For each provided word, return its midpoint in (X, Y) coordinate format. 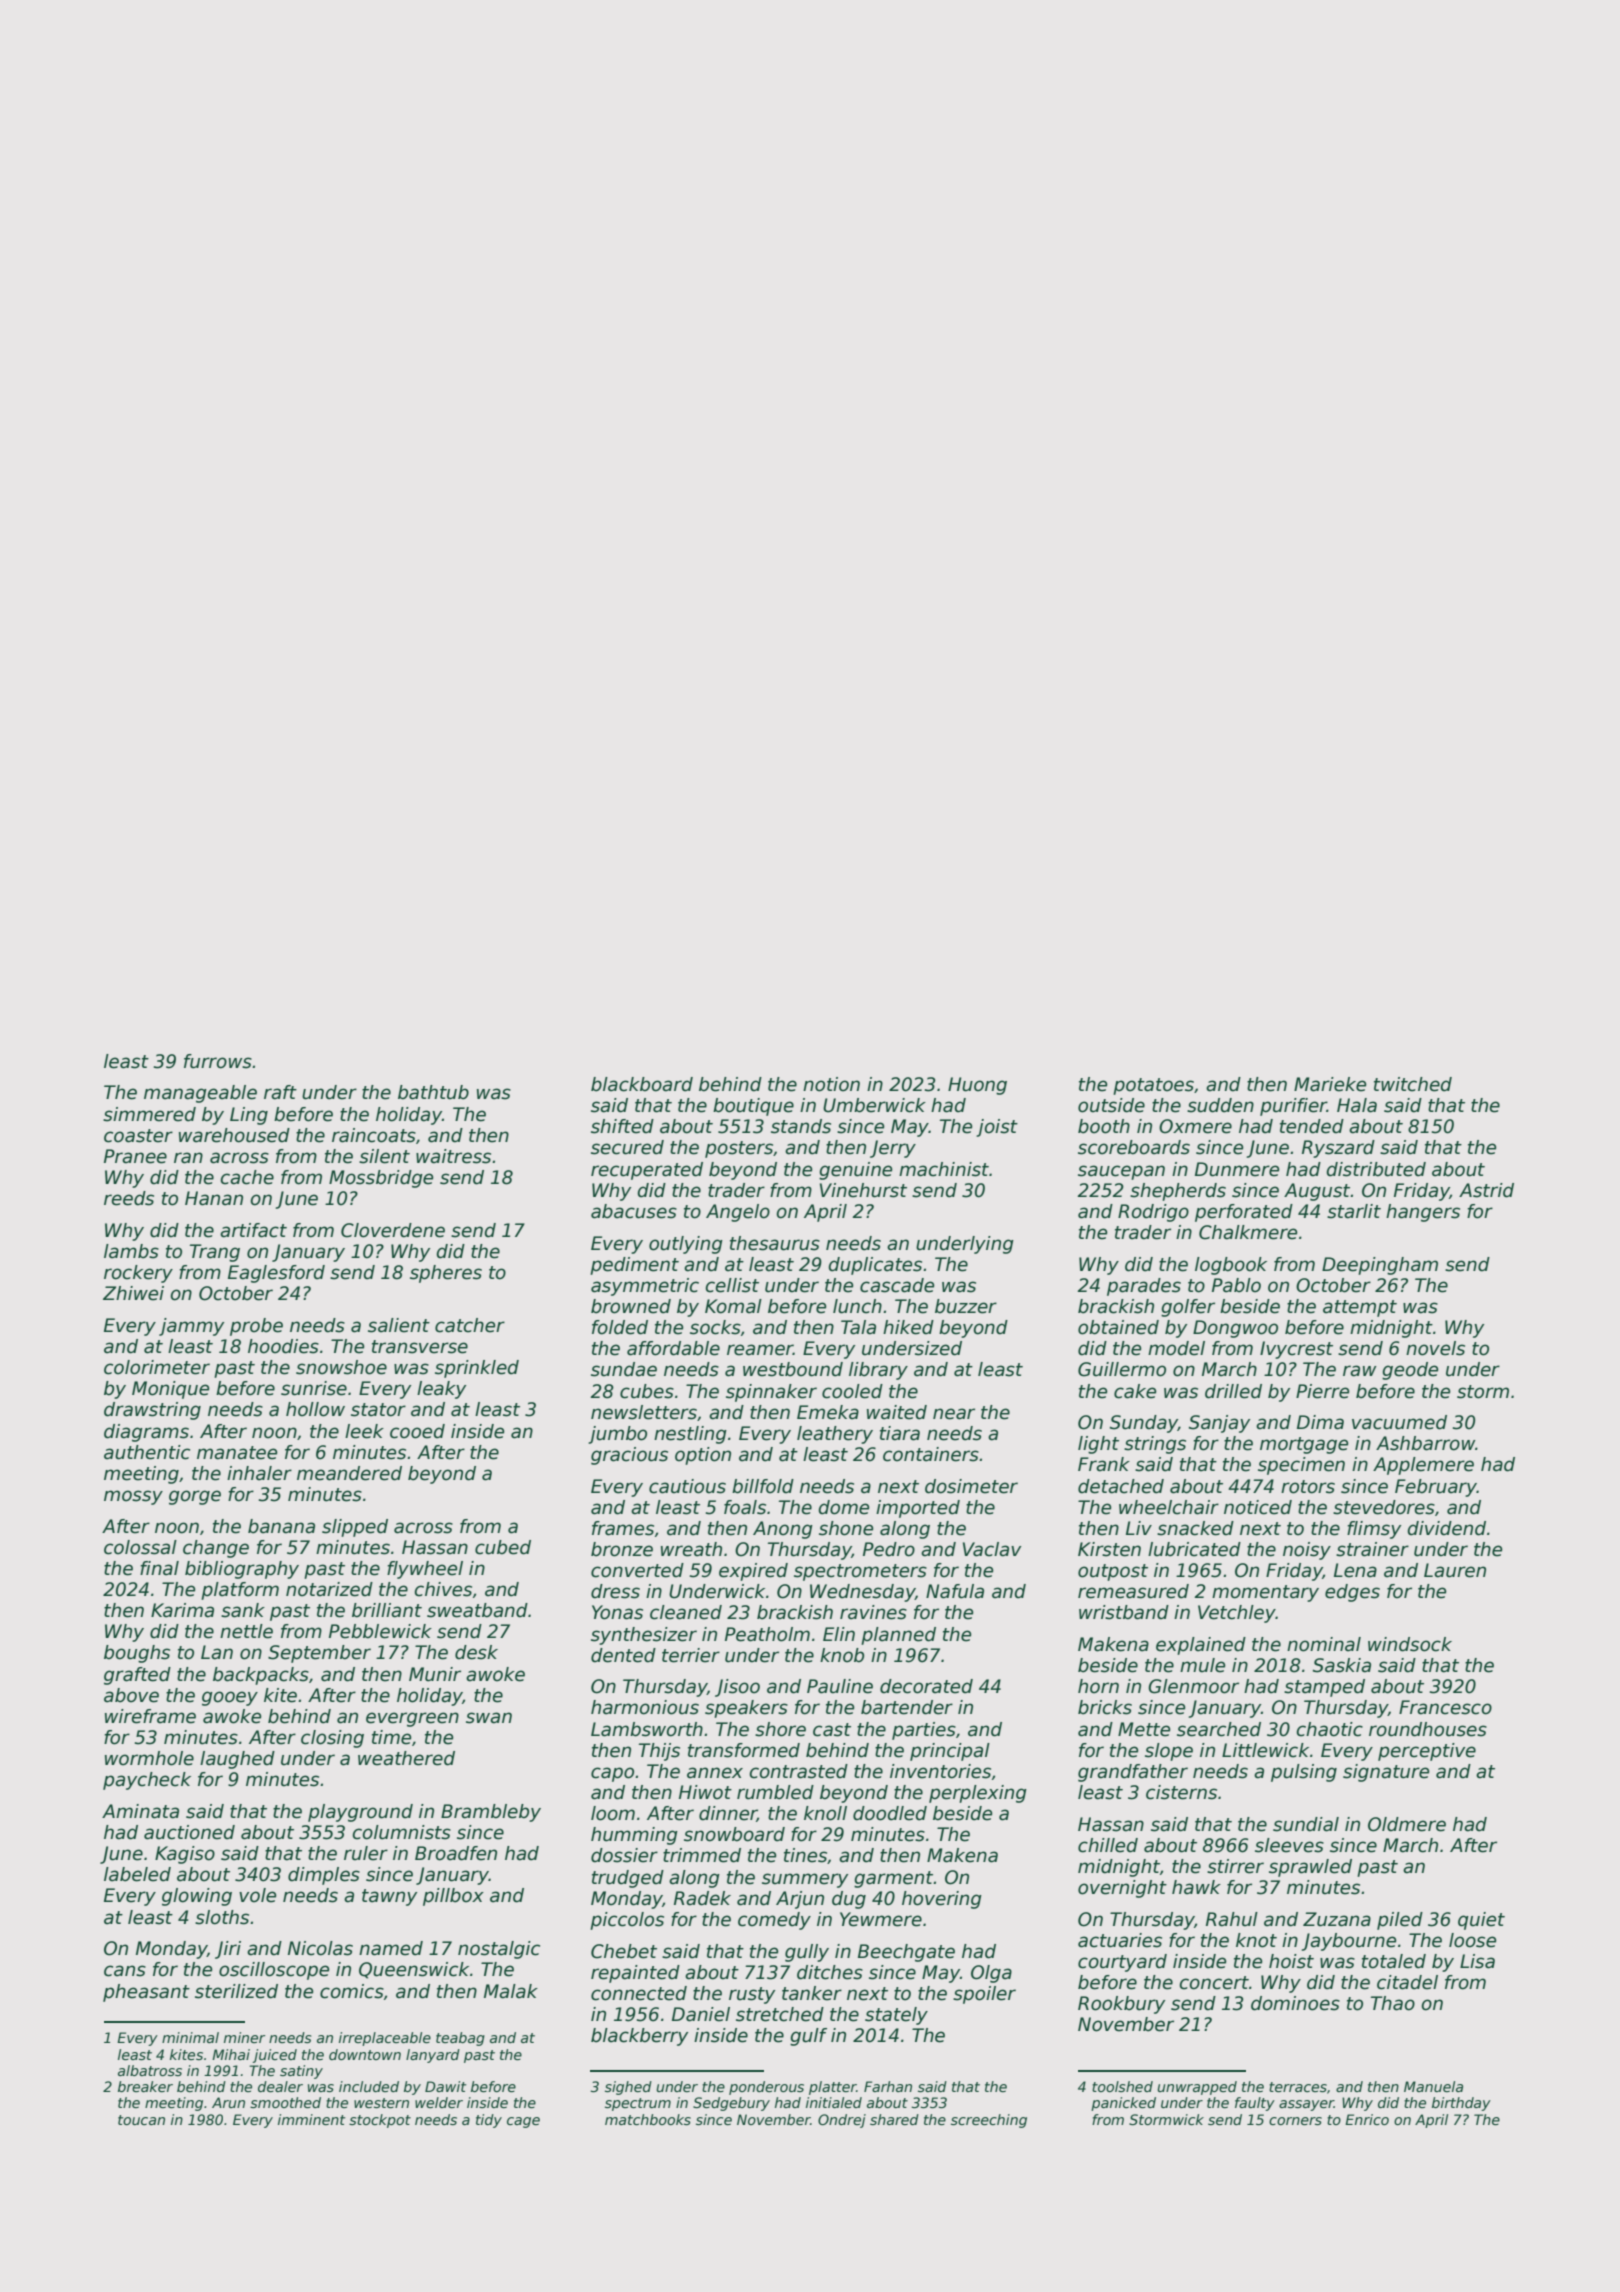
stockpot (380, 2121)
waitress (453, 1156)
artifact (253, 1230)
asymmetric (645, 1287)
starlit (1354, 1211)
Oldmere (1407, 1824)
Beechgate (906, 1953)
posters (739, 1149)
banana (281, 1526)
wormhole (149, 1758)
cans (125, 1971)
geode (1410, 1371)
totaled (1394, 1961)
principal (950, 1752)
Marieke (1330, 1084)
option (703, 1456)
